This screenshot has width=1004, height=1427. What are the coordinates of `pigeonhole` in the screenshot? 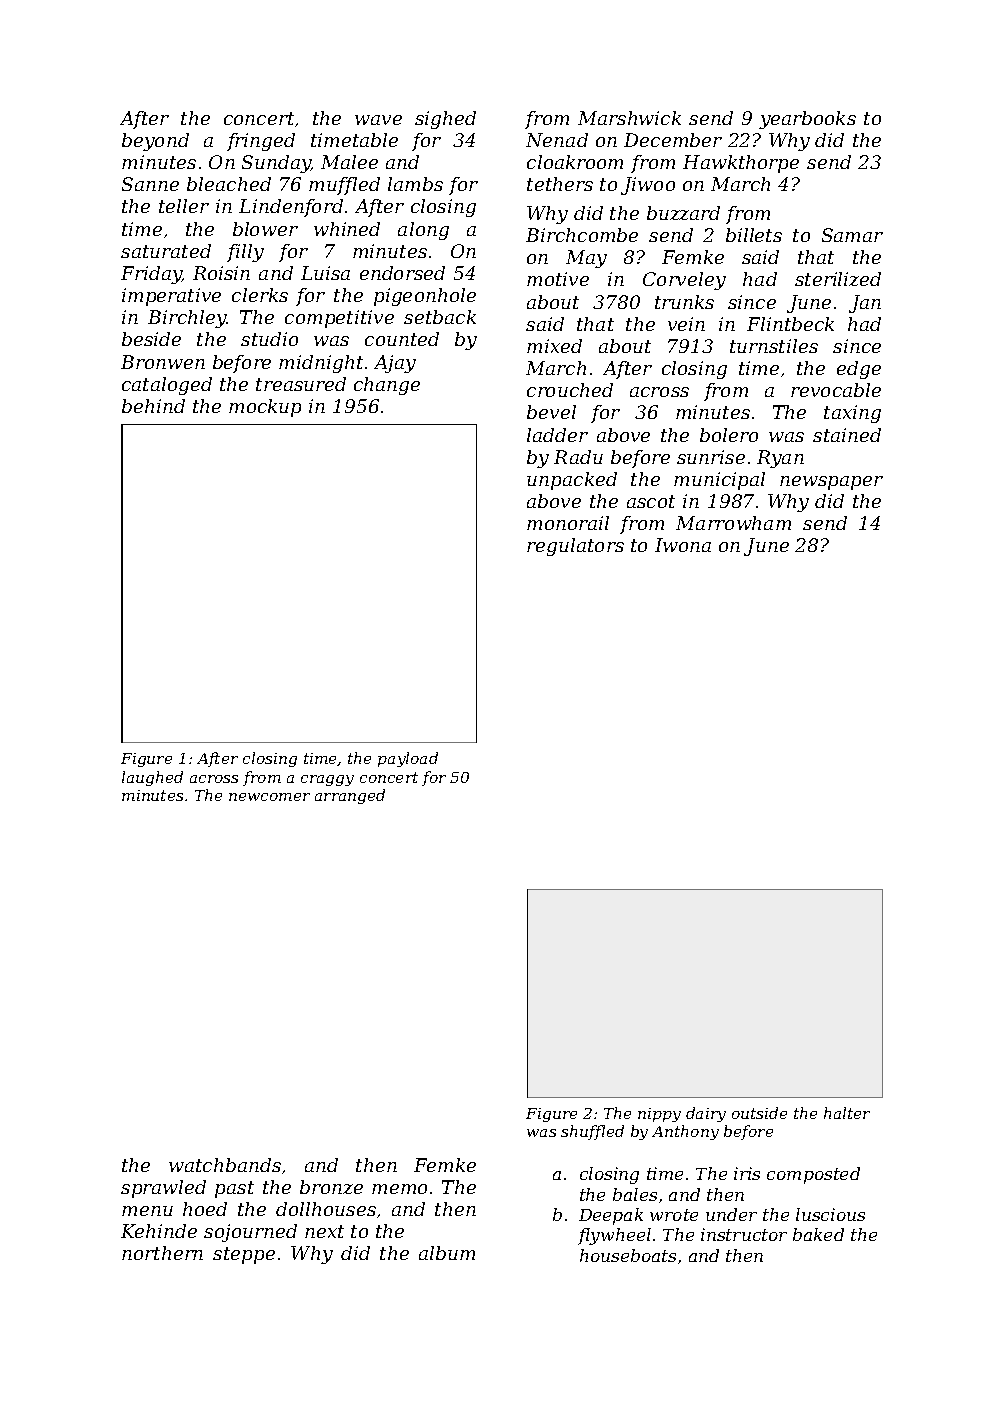 It's located at (425, 297).
